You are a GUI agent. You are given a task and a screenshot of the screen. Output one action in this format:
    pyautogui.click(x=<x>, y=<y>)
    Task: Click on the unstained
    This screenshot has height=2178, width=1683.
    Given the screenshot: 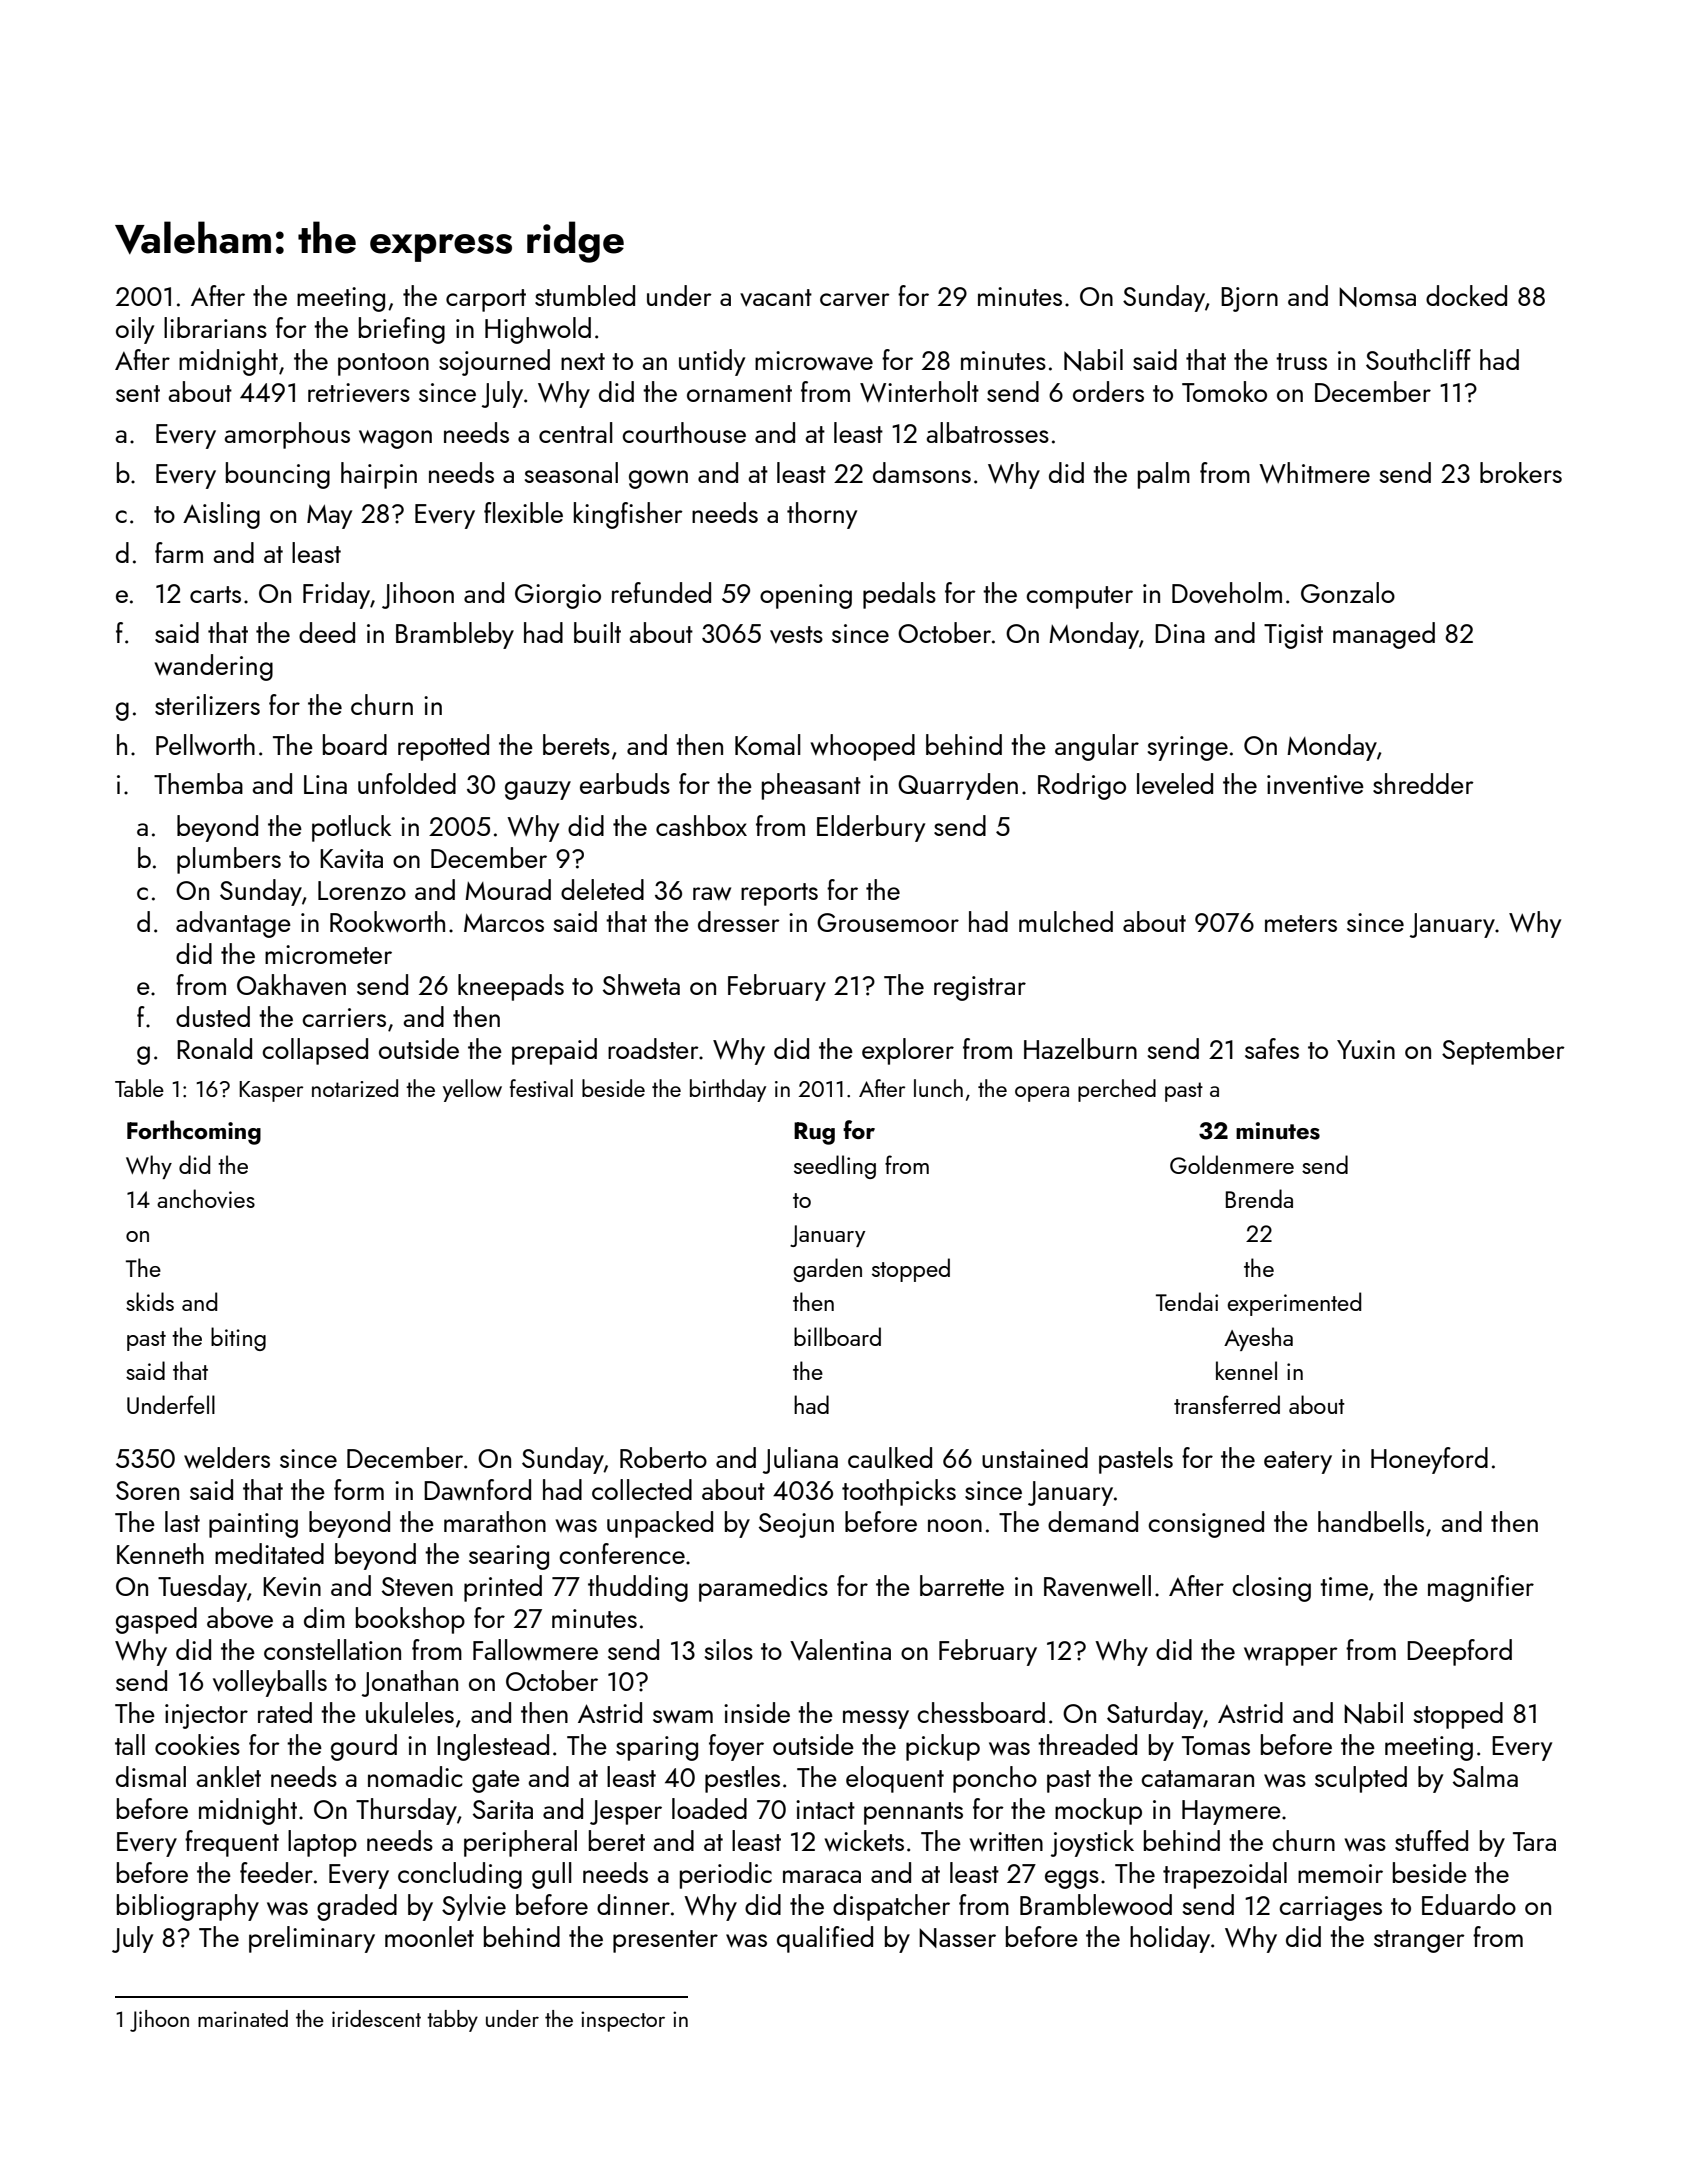 What is the action you would take?
    pyautogui.click(x=1035, y=1457)
